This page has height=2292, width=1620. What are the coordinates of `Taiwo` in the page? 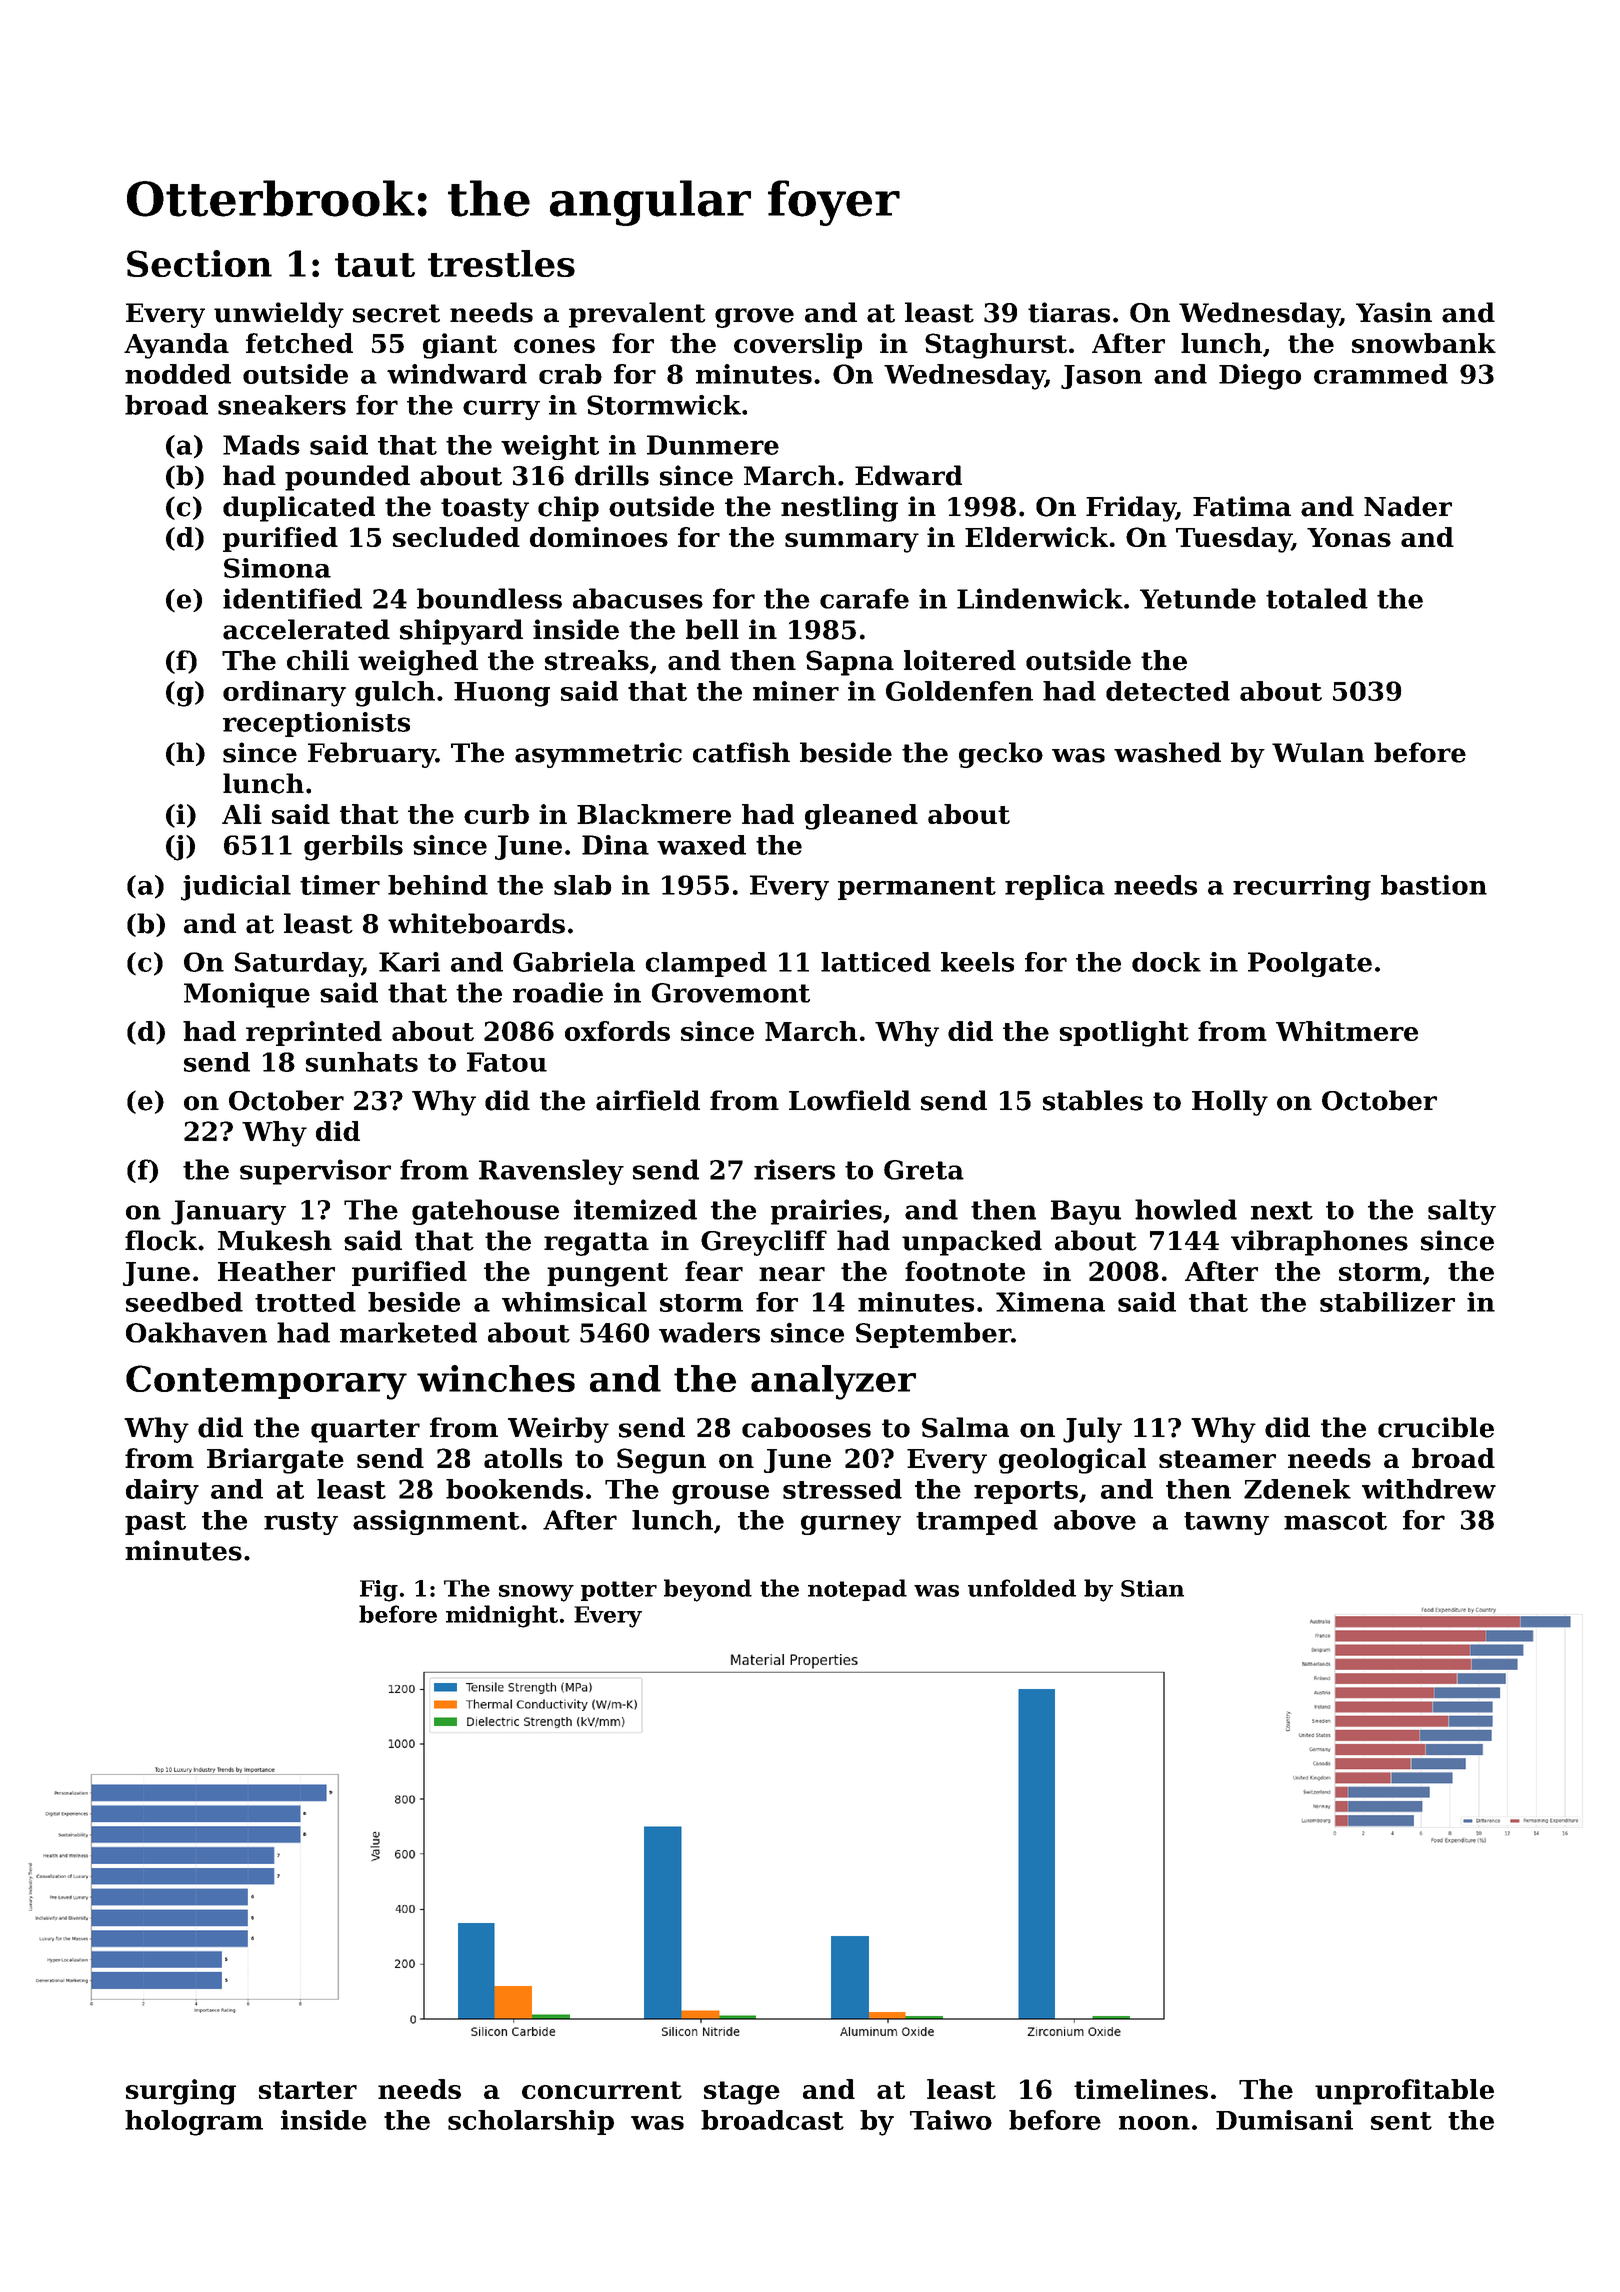 It's located at (951, 2120).
